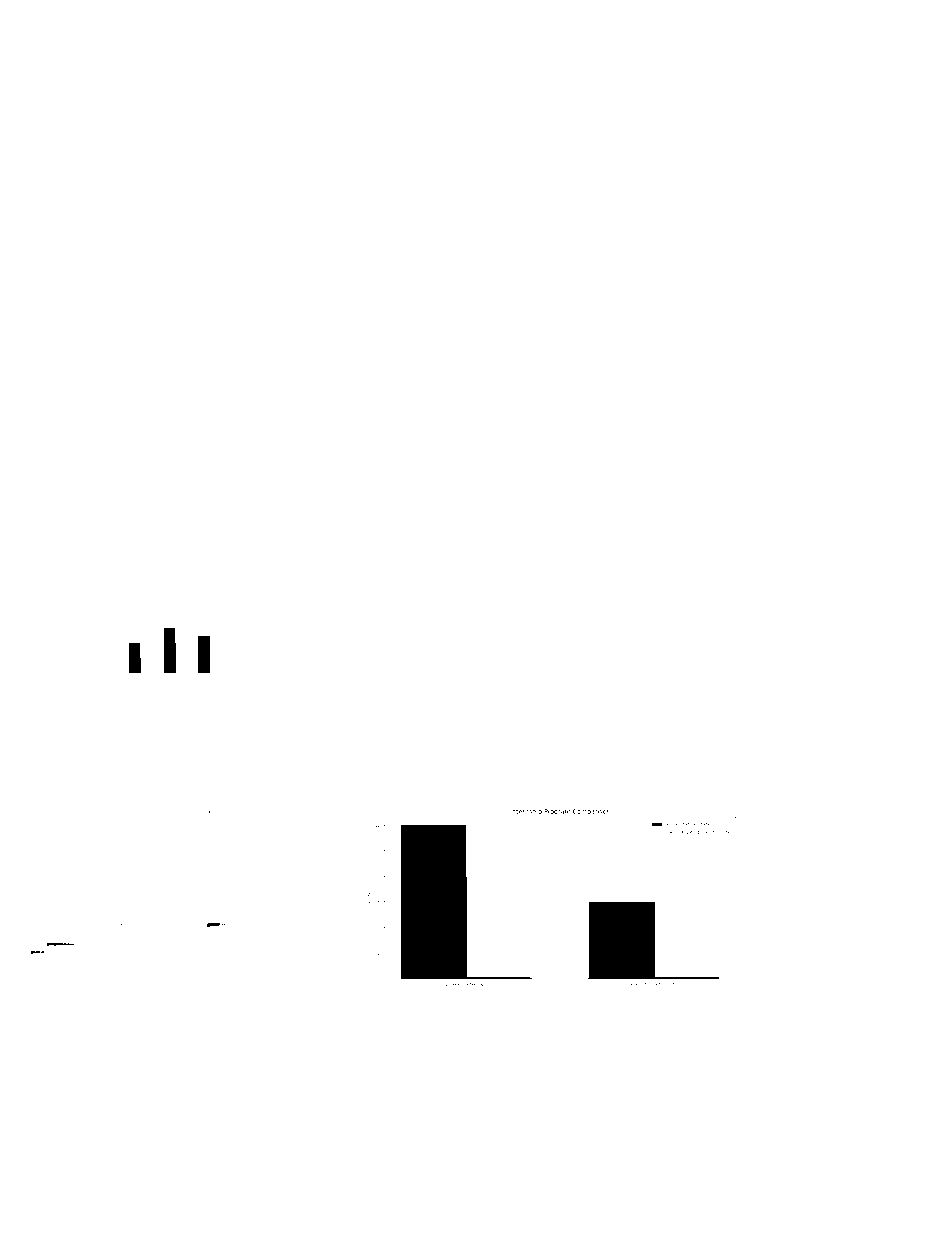 The image size is (952, 1233). What do you see at coordinates (181, 699) in the document?
I see `railyard` at bounding box center [181, 699].
